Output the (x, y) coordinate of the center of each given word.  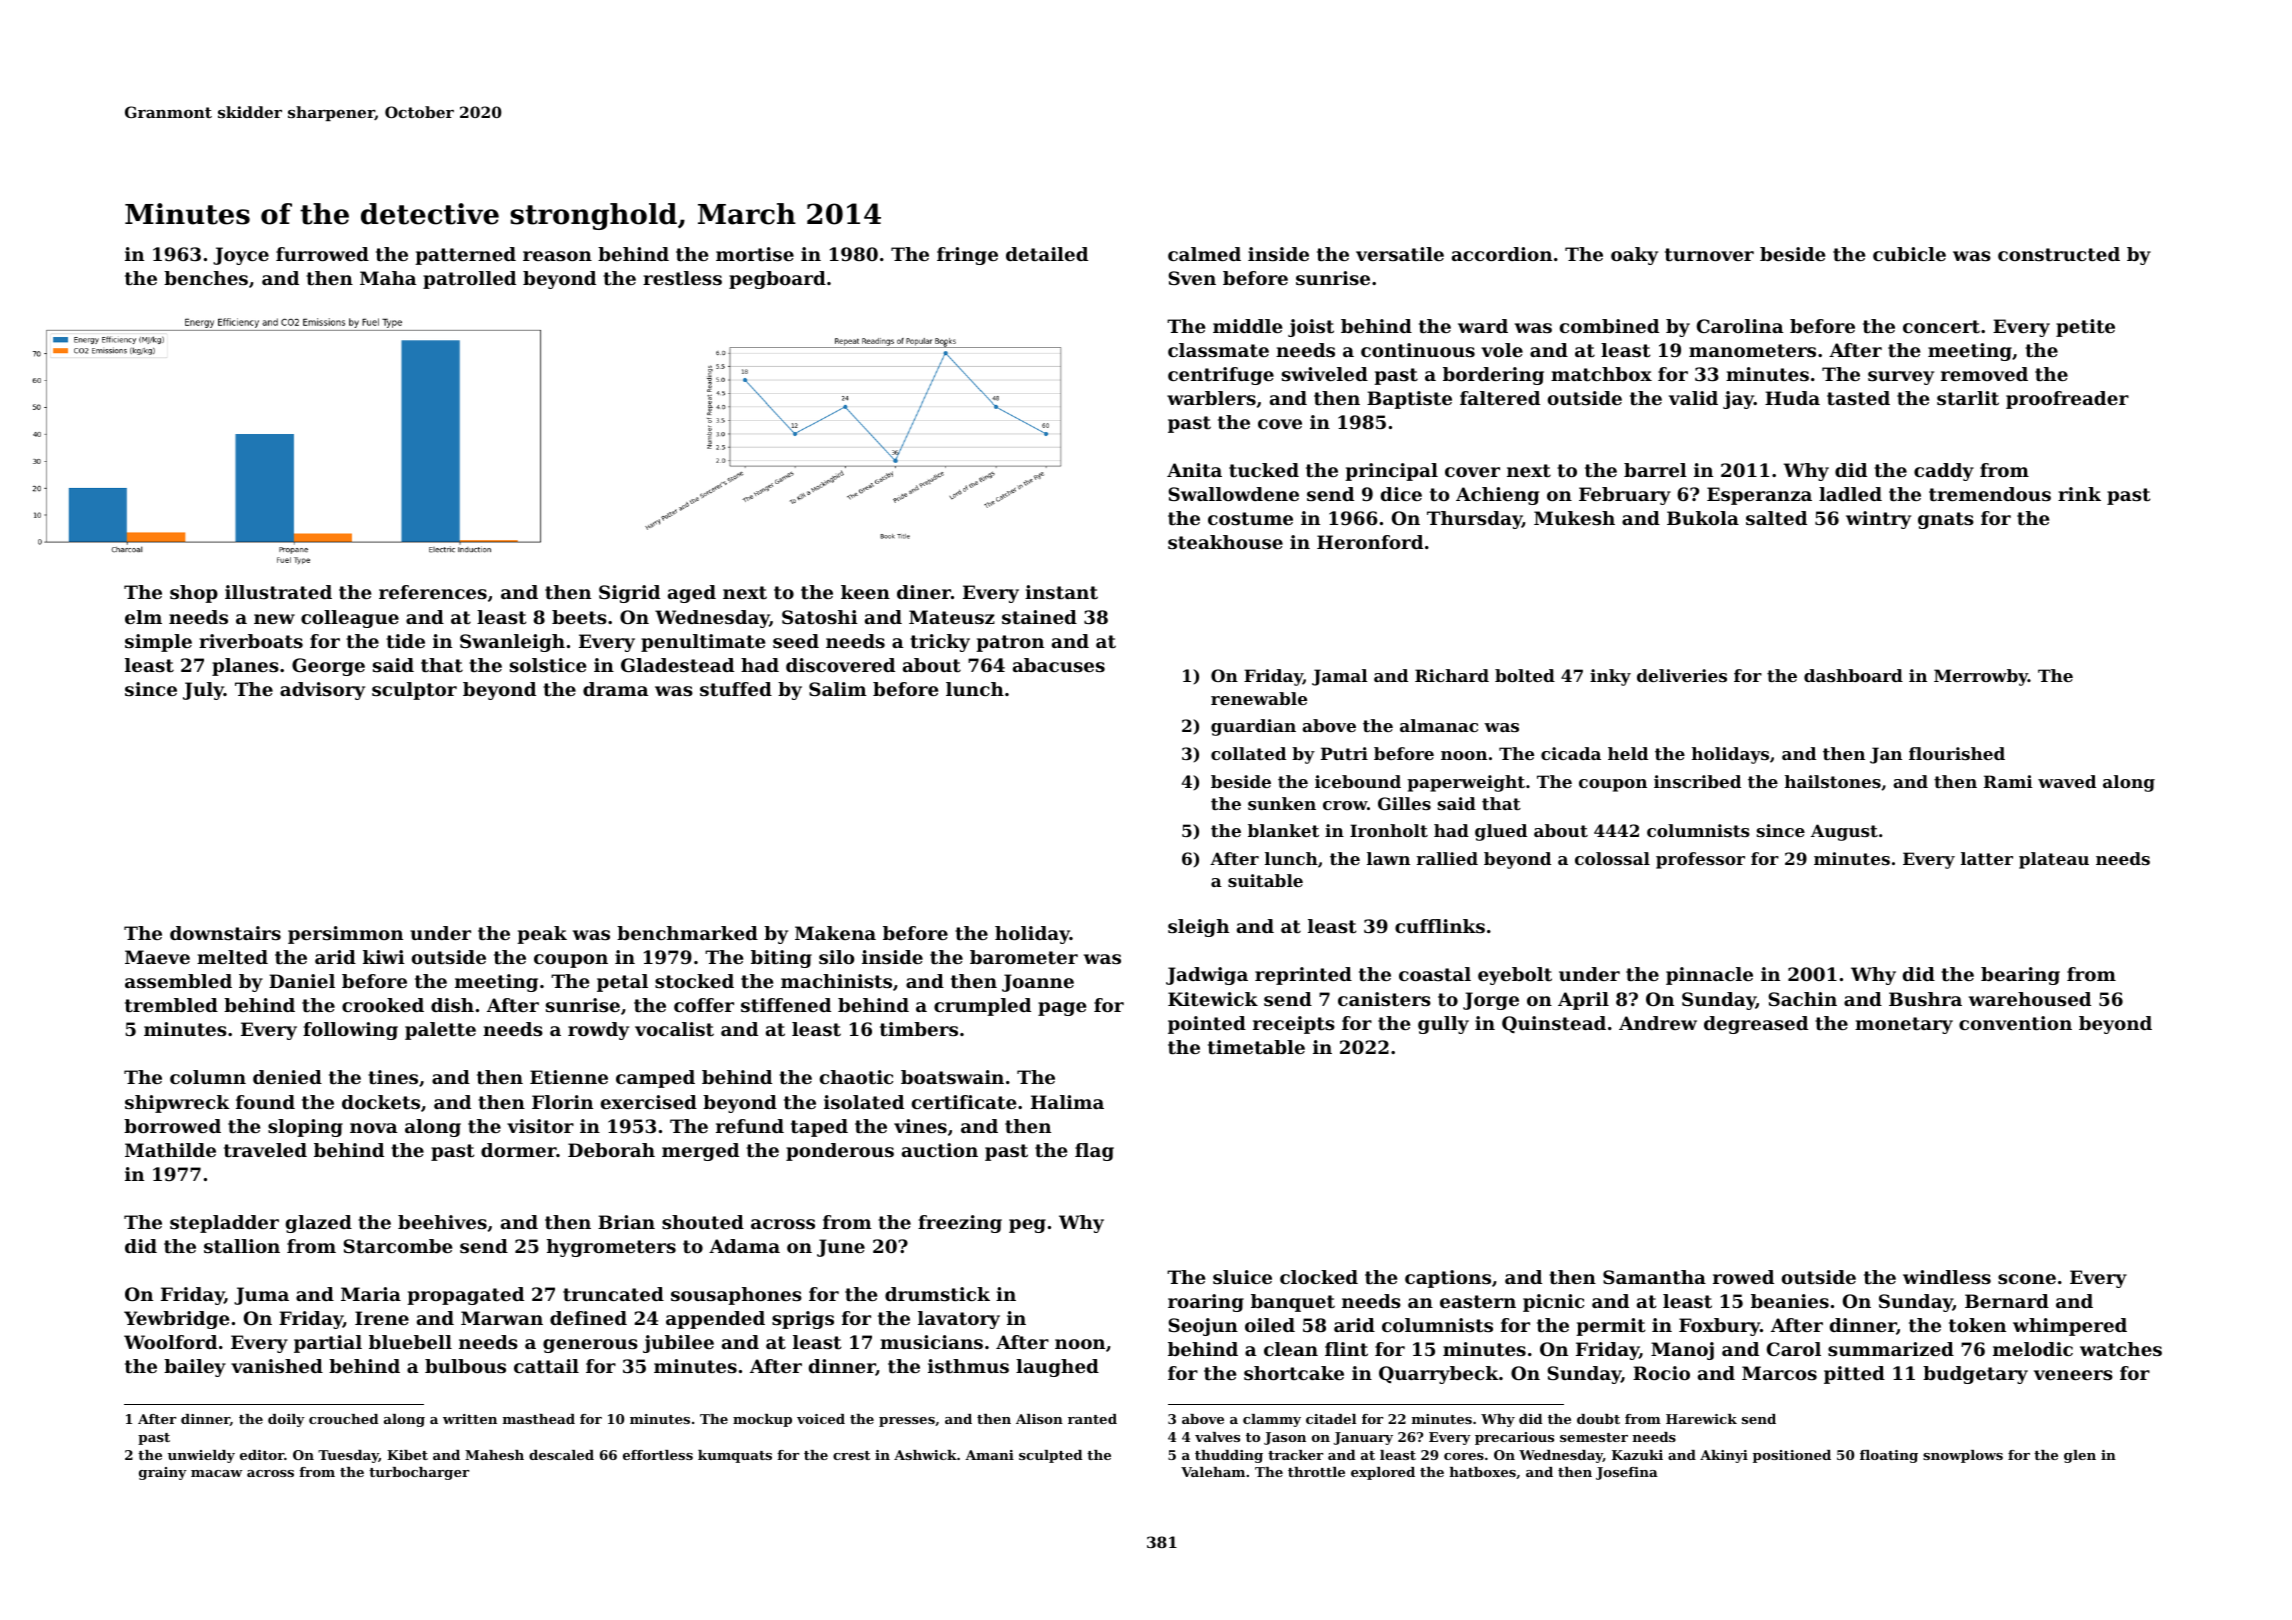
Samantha (1654, 1277)
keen (865, 592)
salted (1776, 518)
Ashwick (925, 1455)
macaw (217, 1473)
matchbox (1601, 374)
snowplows (1963, 1456)
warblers (1211, 398)
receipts (1294, 1025)
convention (2015, 1023)
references (433, 592)
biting (781, 959)
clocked (1319, 1277)
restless (682, 278)
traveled (265, 1150)
